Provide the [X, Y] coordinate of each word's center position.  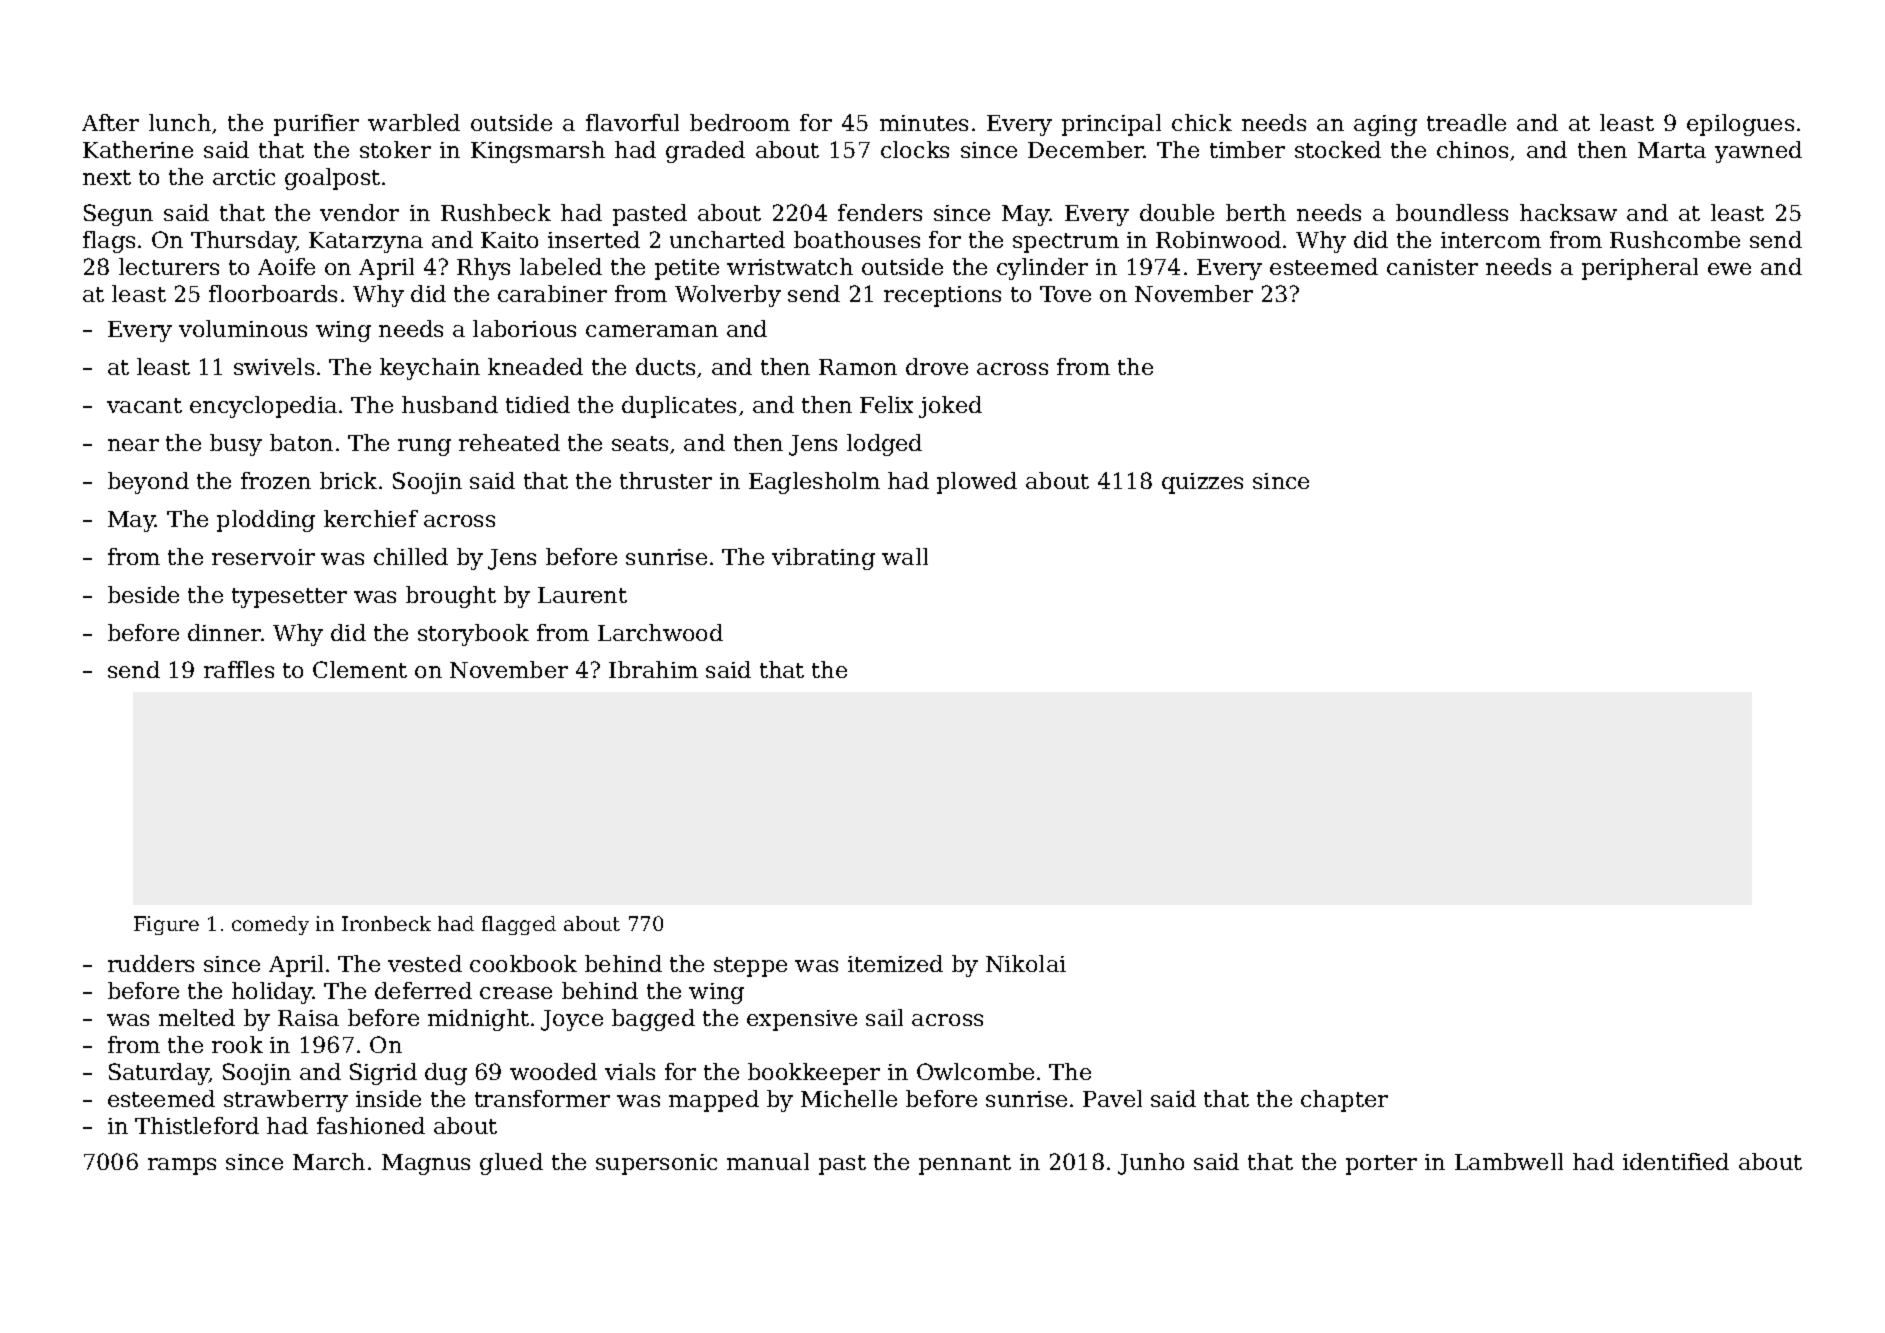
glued [511, 1164]
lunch [180, 122]
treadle [1466, 122]
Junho [1151, 1164]
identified [1676, 1161]
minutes [924, 123]
